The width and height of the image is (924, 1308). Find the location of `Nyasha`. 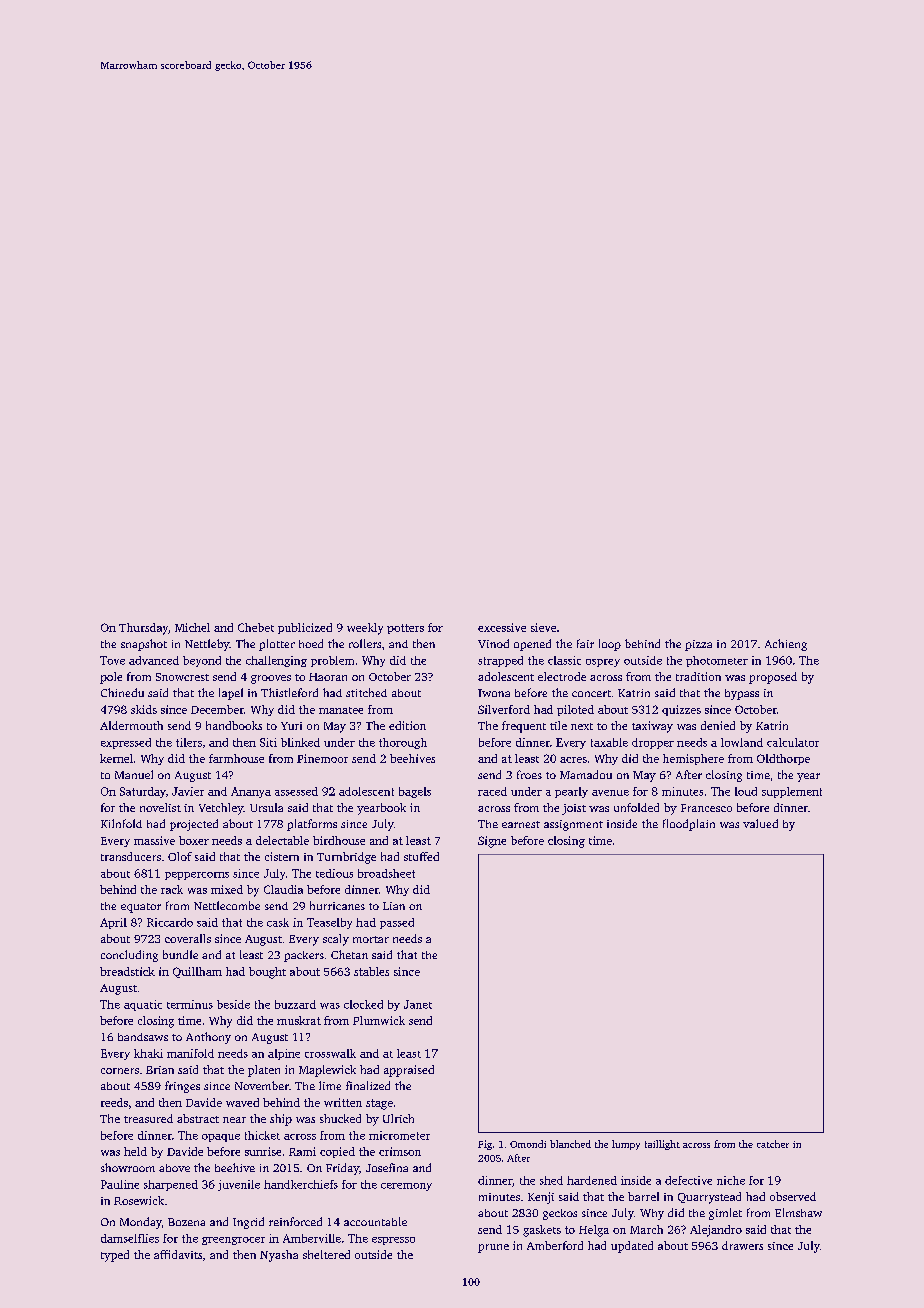

Nyasha is located at coordinates (279, 1256).
